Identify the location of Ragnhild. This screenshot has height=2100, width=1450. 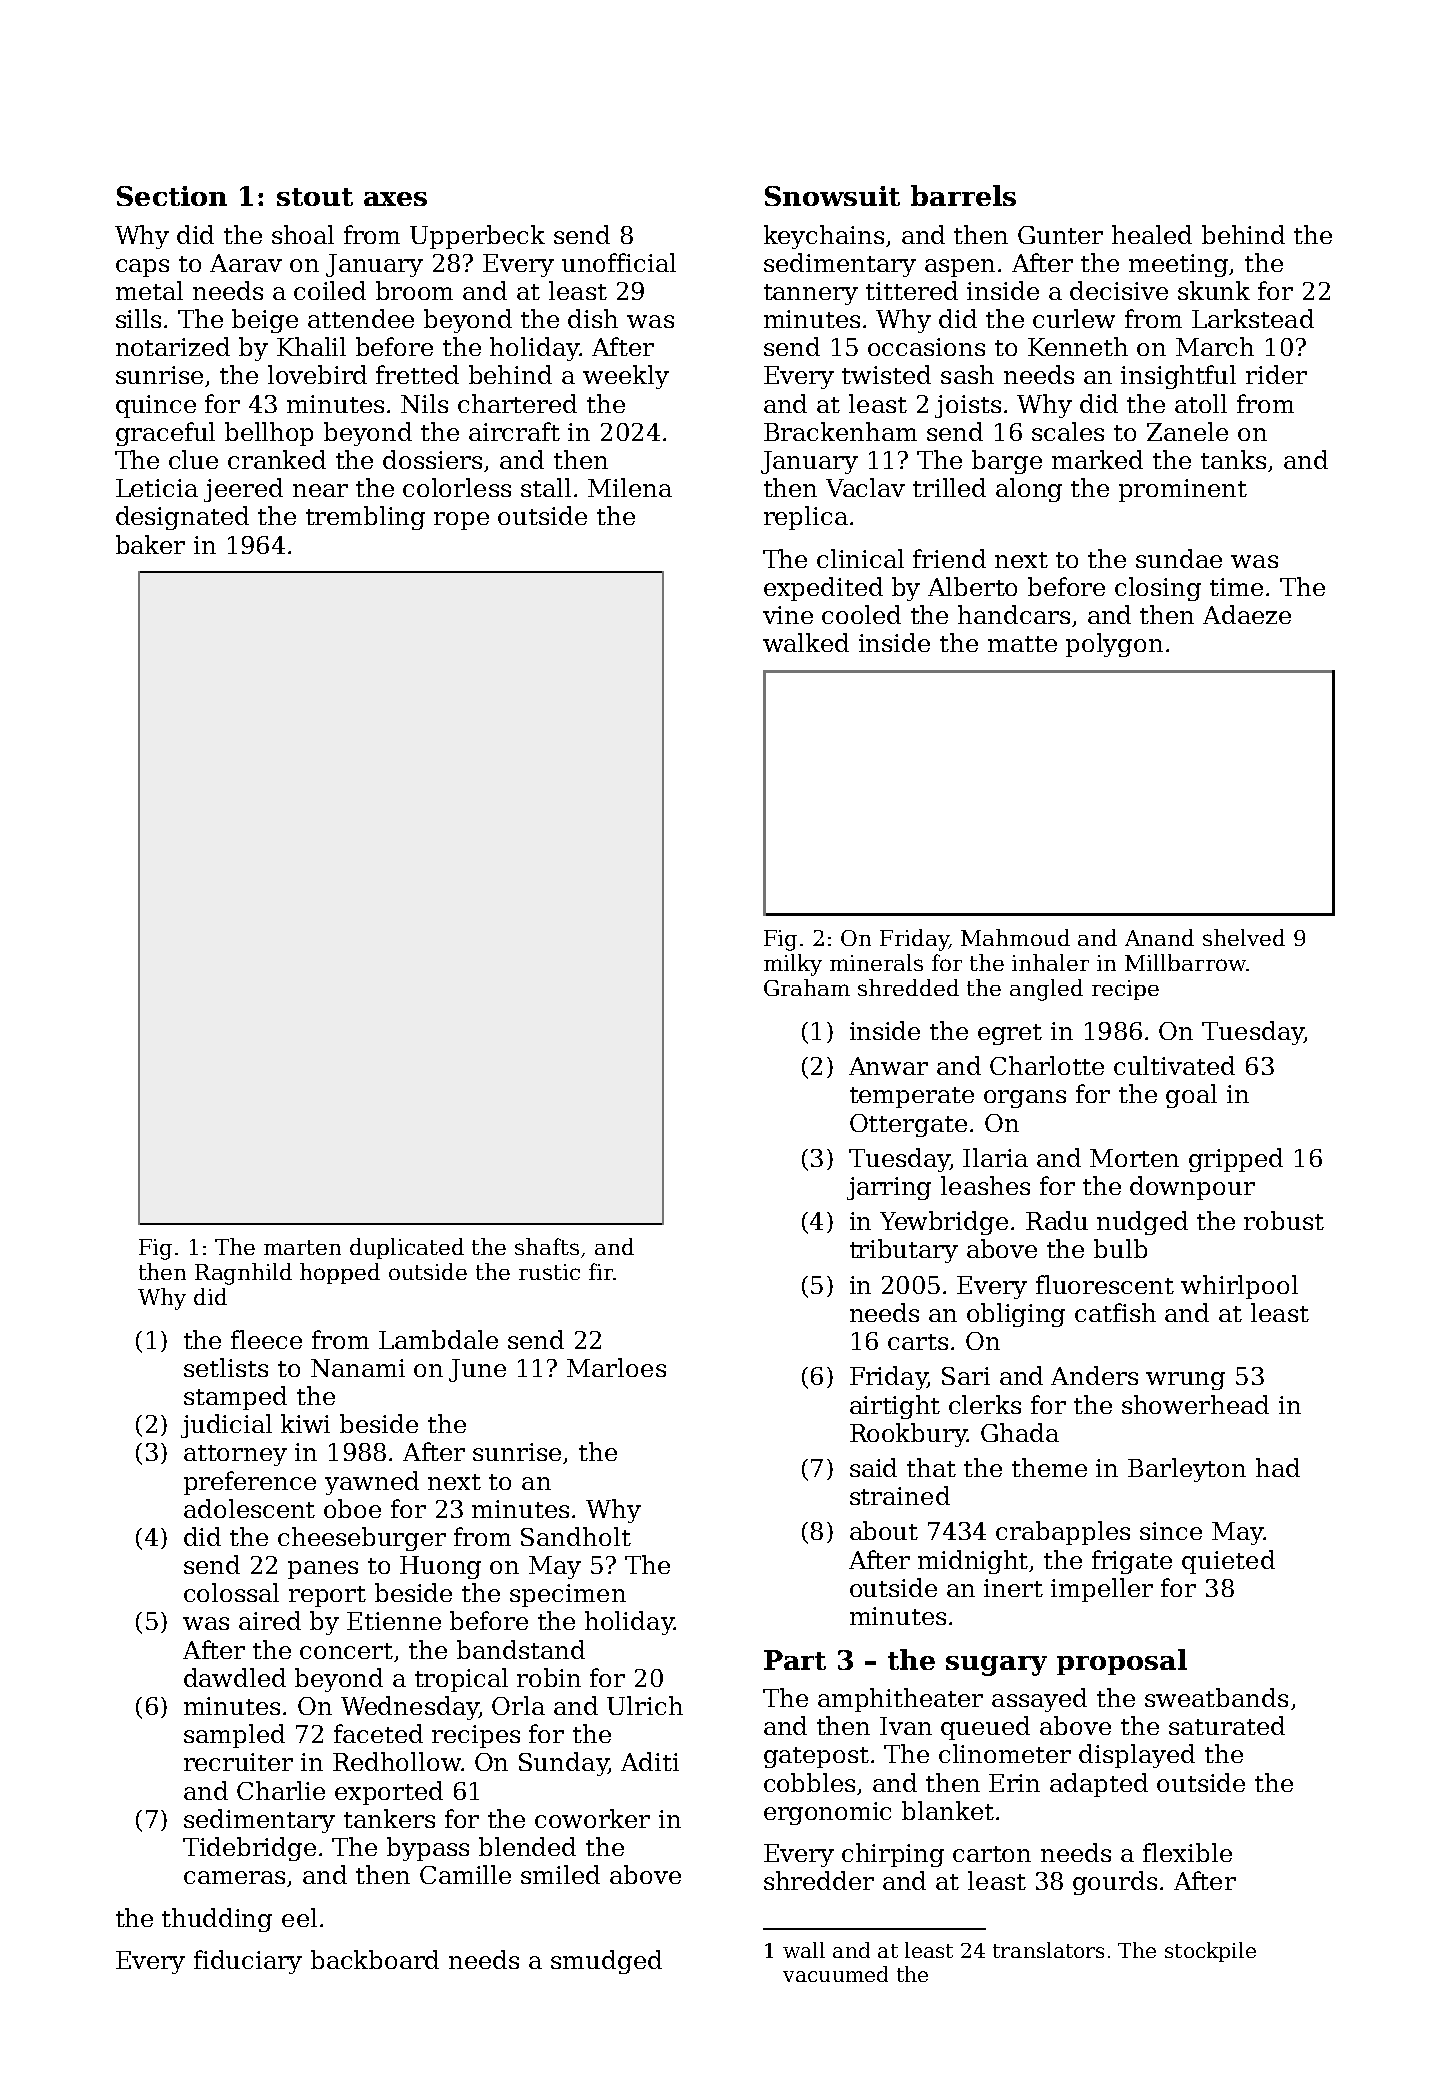
(243, 1274).
